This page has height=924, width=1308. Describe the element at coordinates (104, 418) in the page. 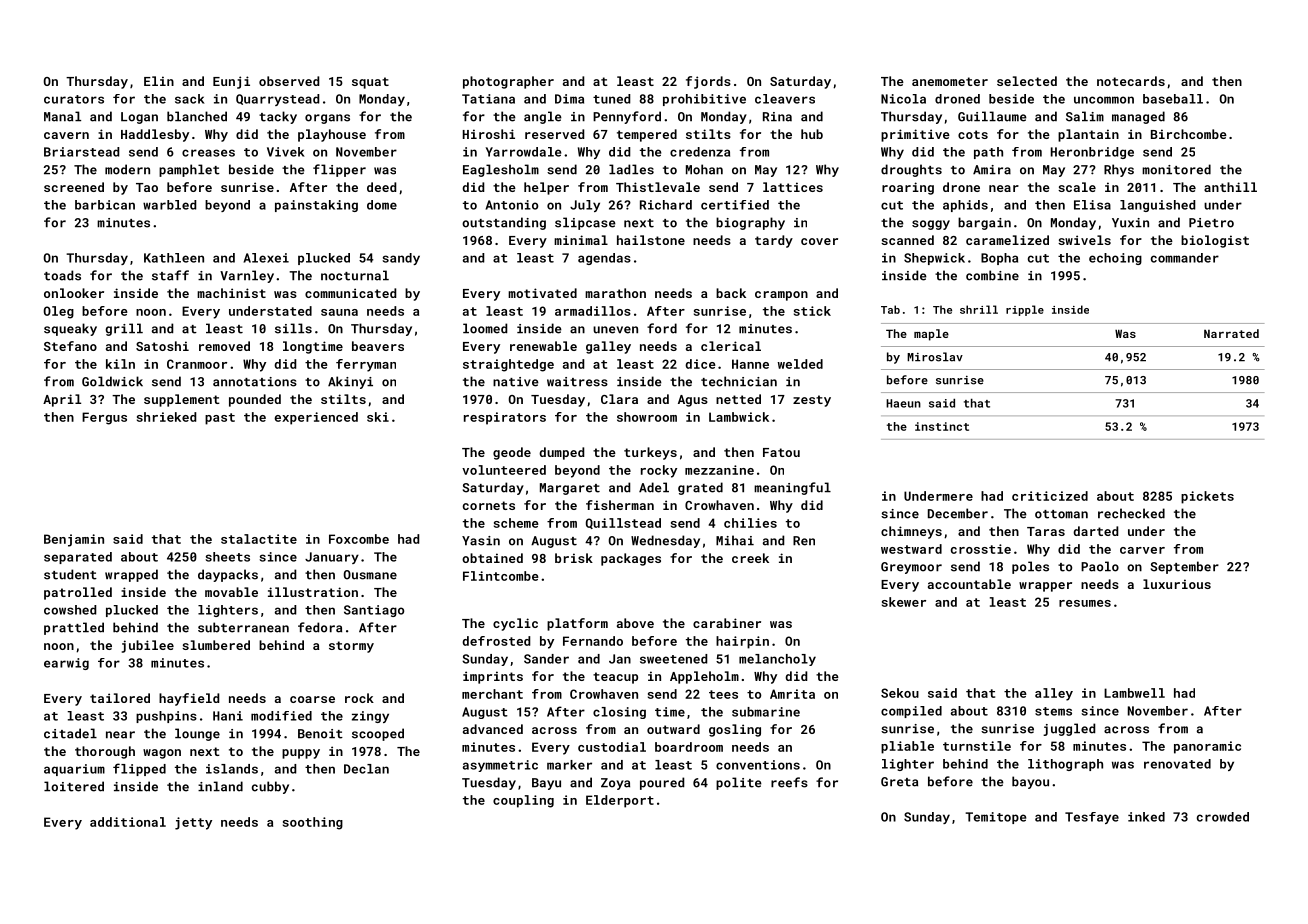

I see `Fergus` at that location.
